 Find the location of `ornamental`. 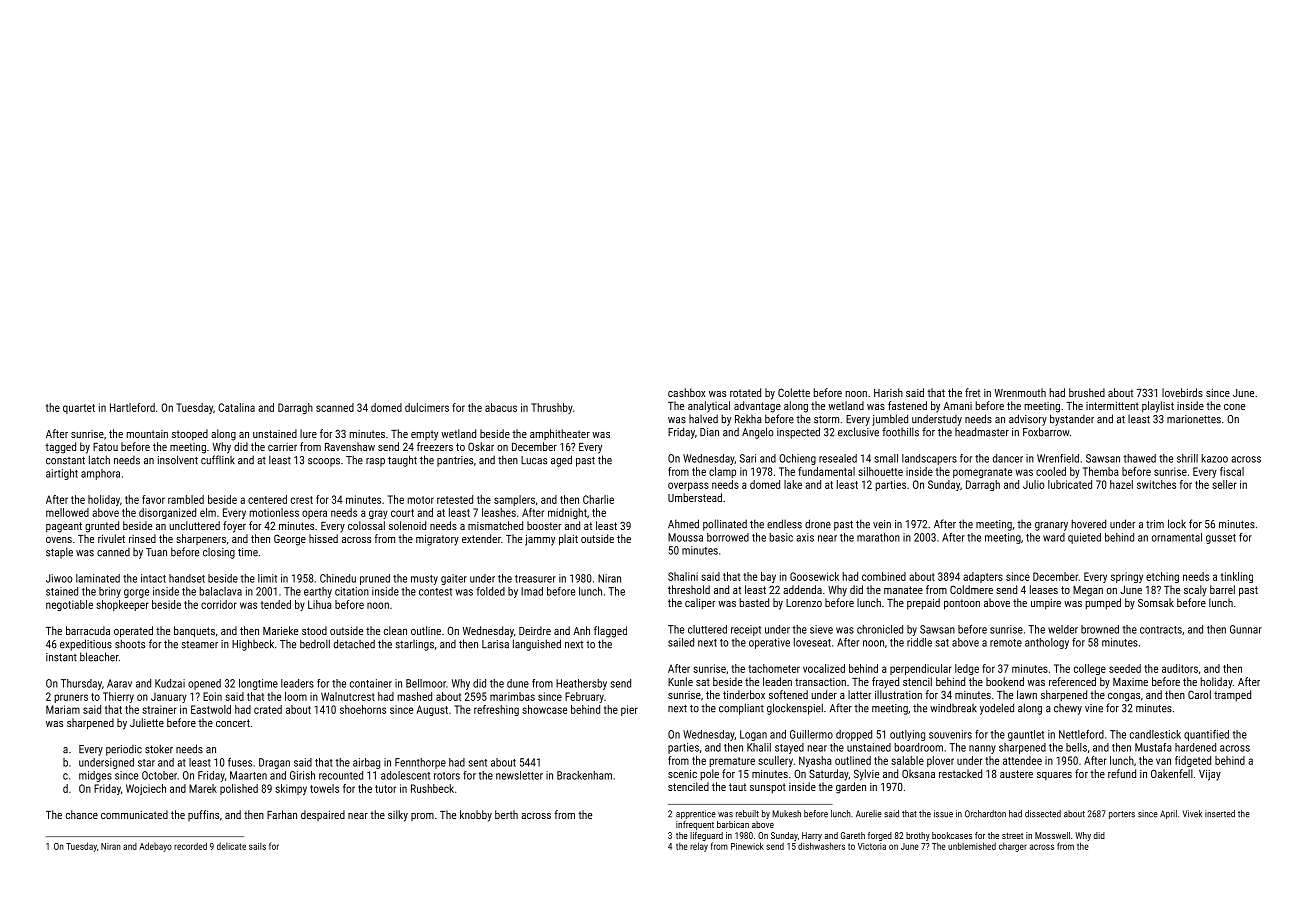

ornamental is located at coordinates (1177, 537).
